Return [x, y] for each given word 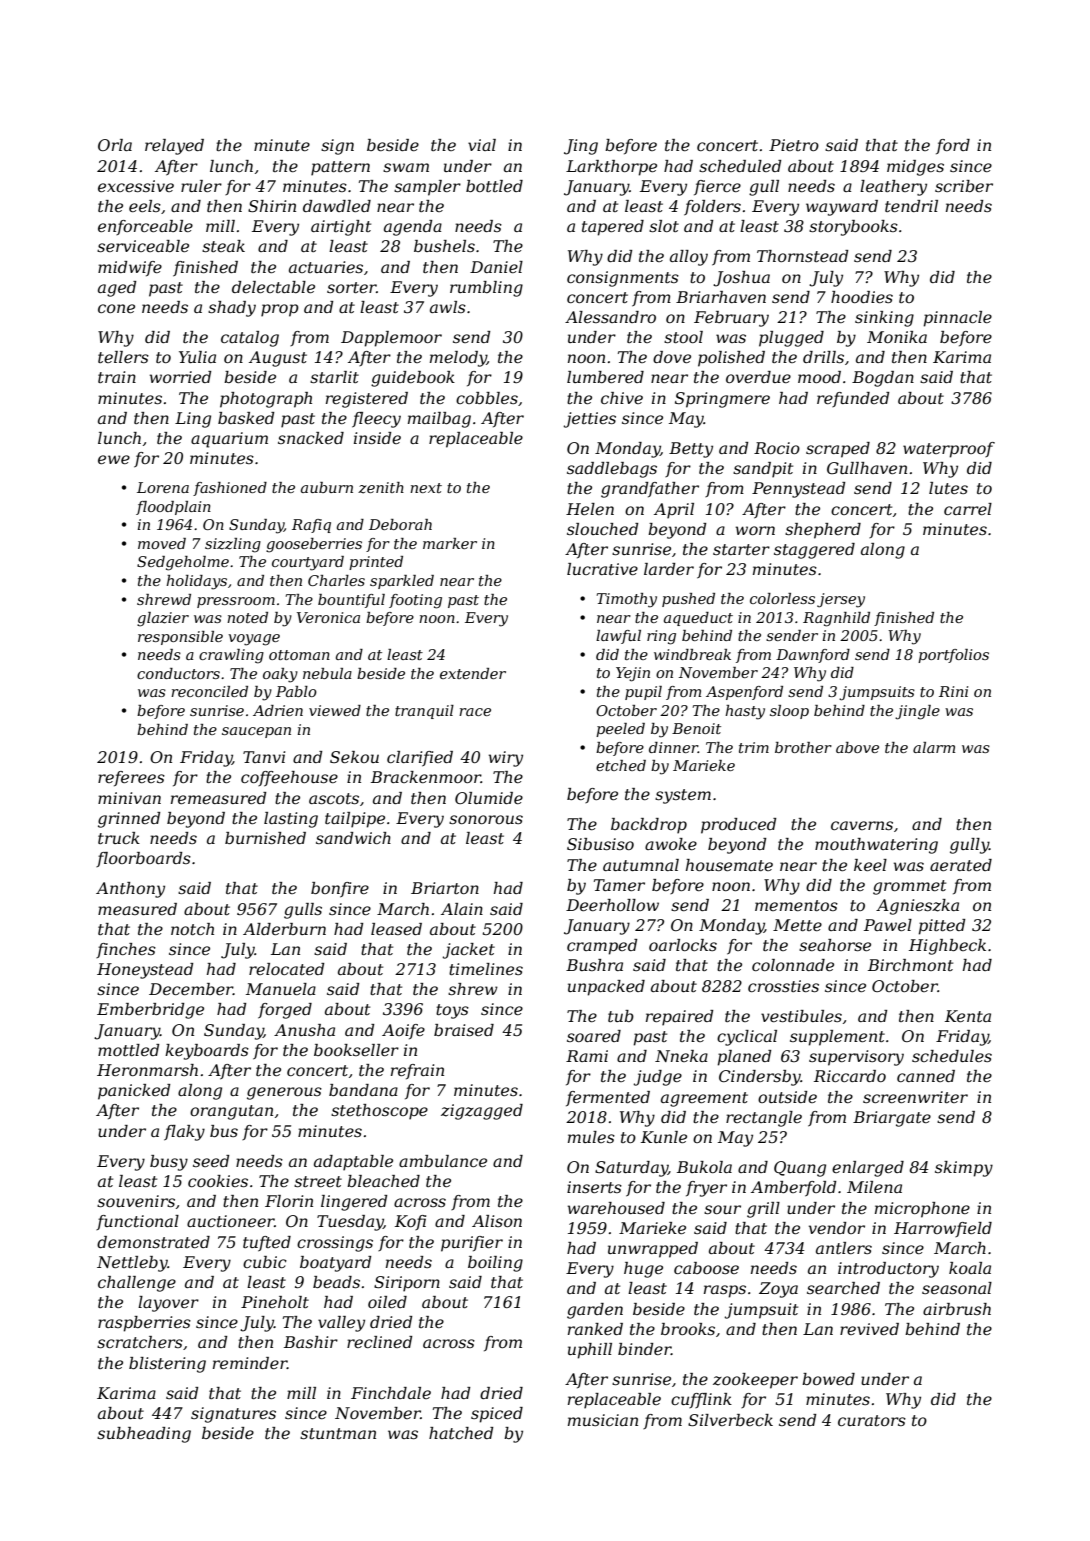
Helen [590, 509]
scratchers [140, 1342]
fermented [608, 1099]
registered [367, 400]
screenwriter [915, 1097]
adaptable [353, 1163]
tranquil [424, 712]
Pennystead [798, 490]
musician [603, 1420]
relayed [174, 147]
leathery [893, 188]
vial [482, 145]
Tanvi [264, 757]
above [857, 747]
